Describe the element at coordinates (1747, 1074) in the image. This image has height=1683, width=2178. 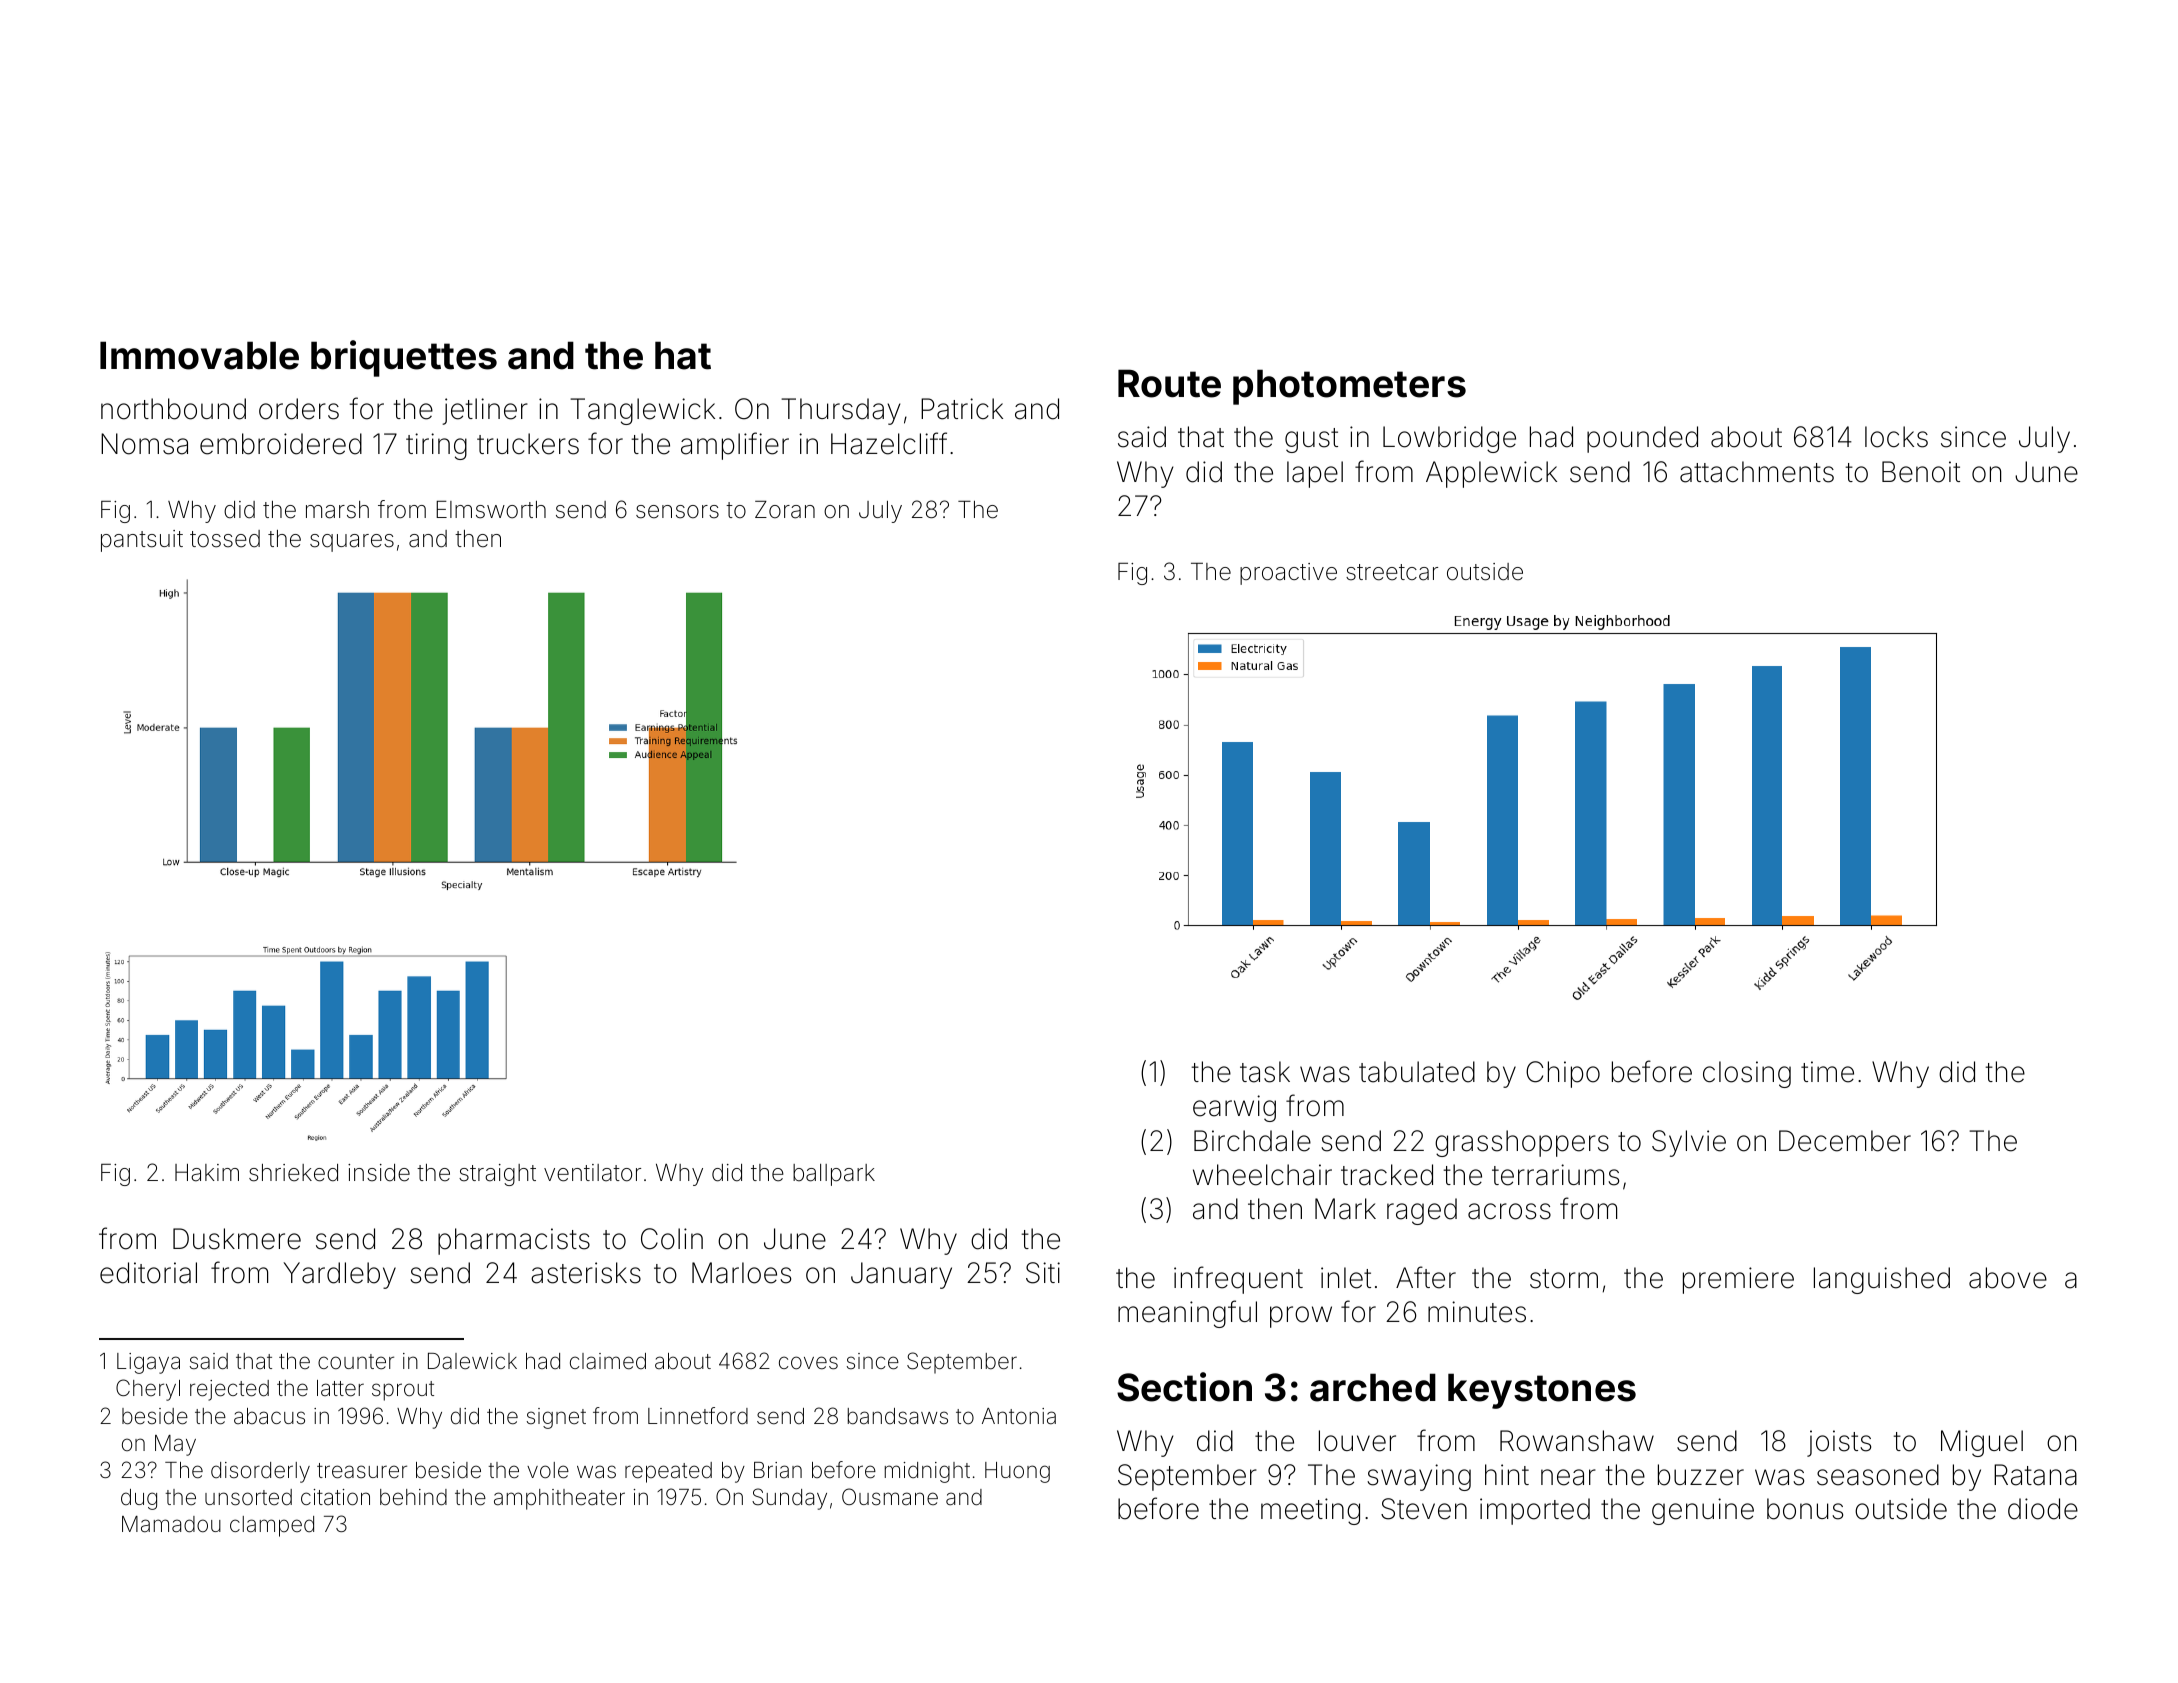
I see `closing` at that location.
